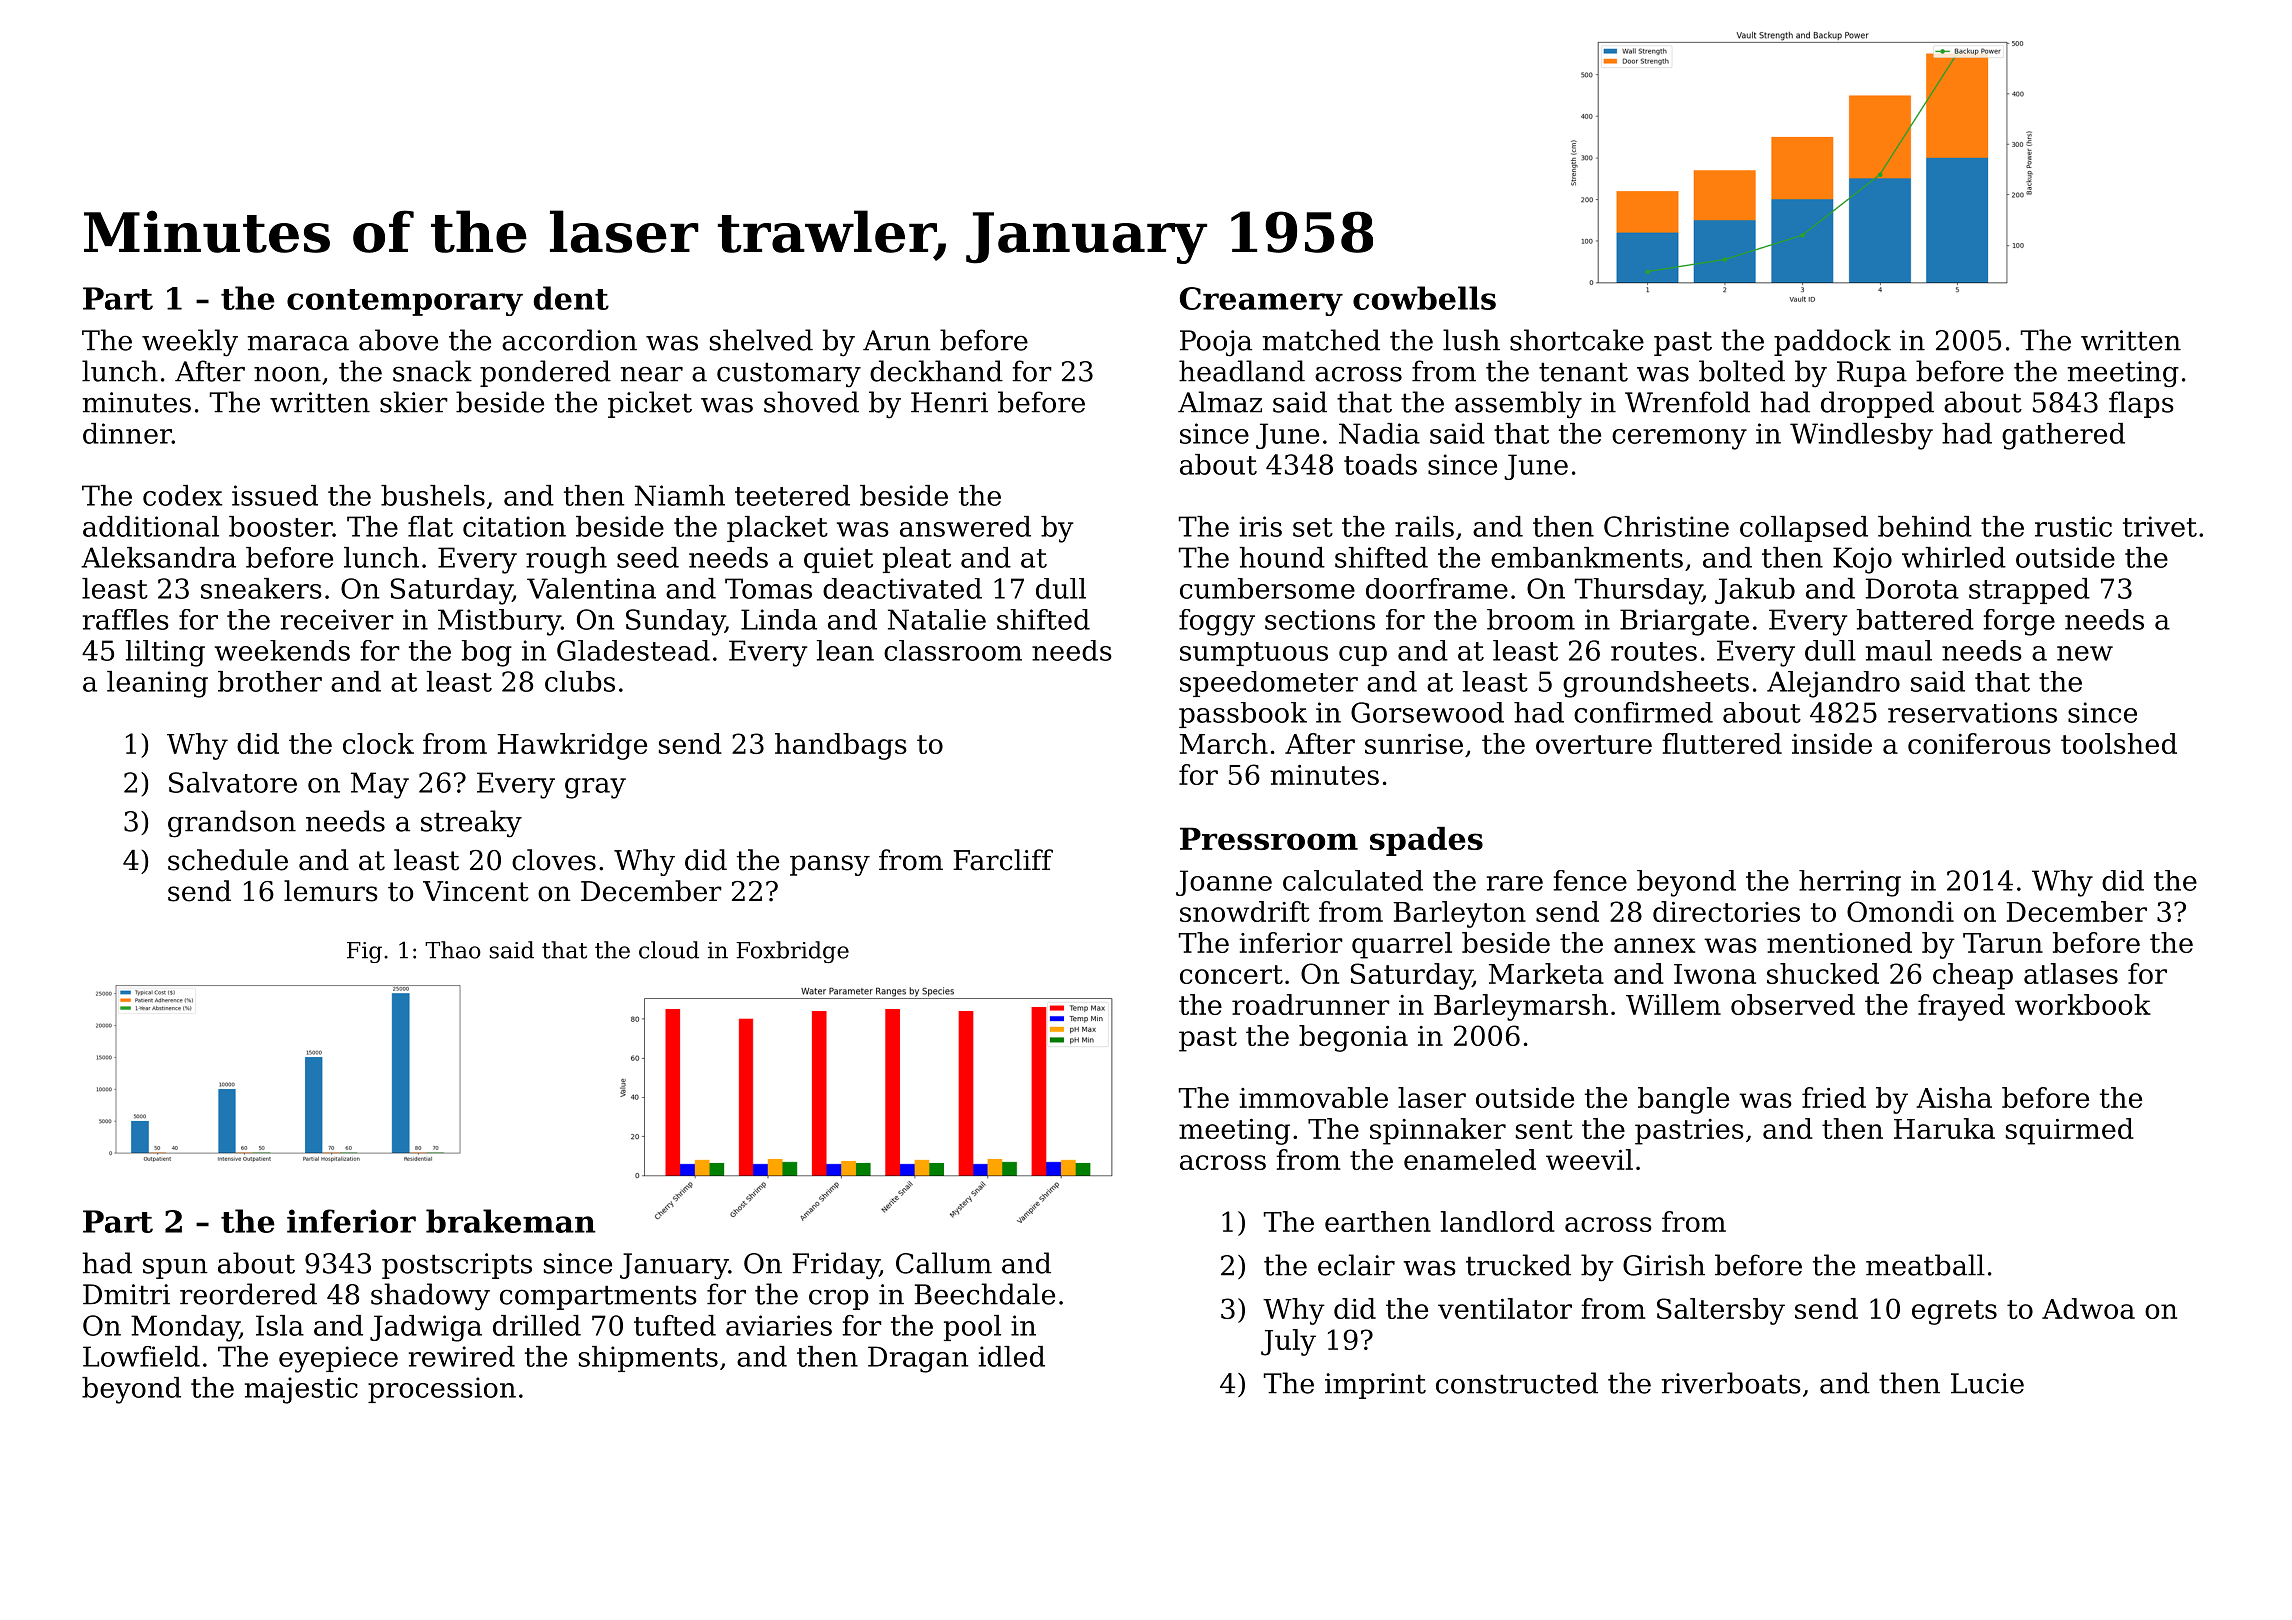  I want to click on cloud, so click(669, 950).
